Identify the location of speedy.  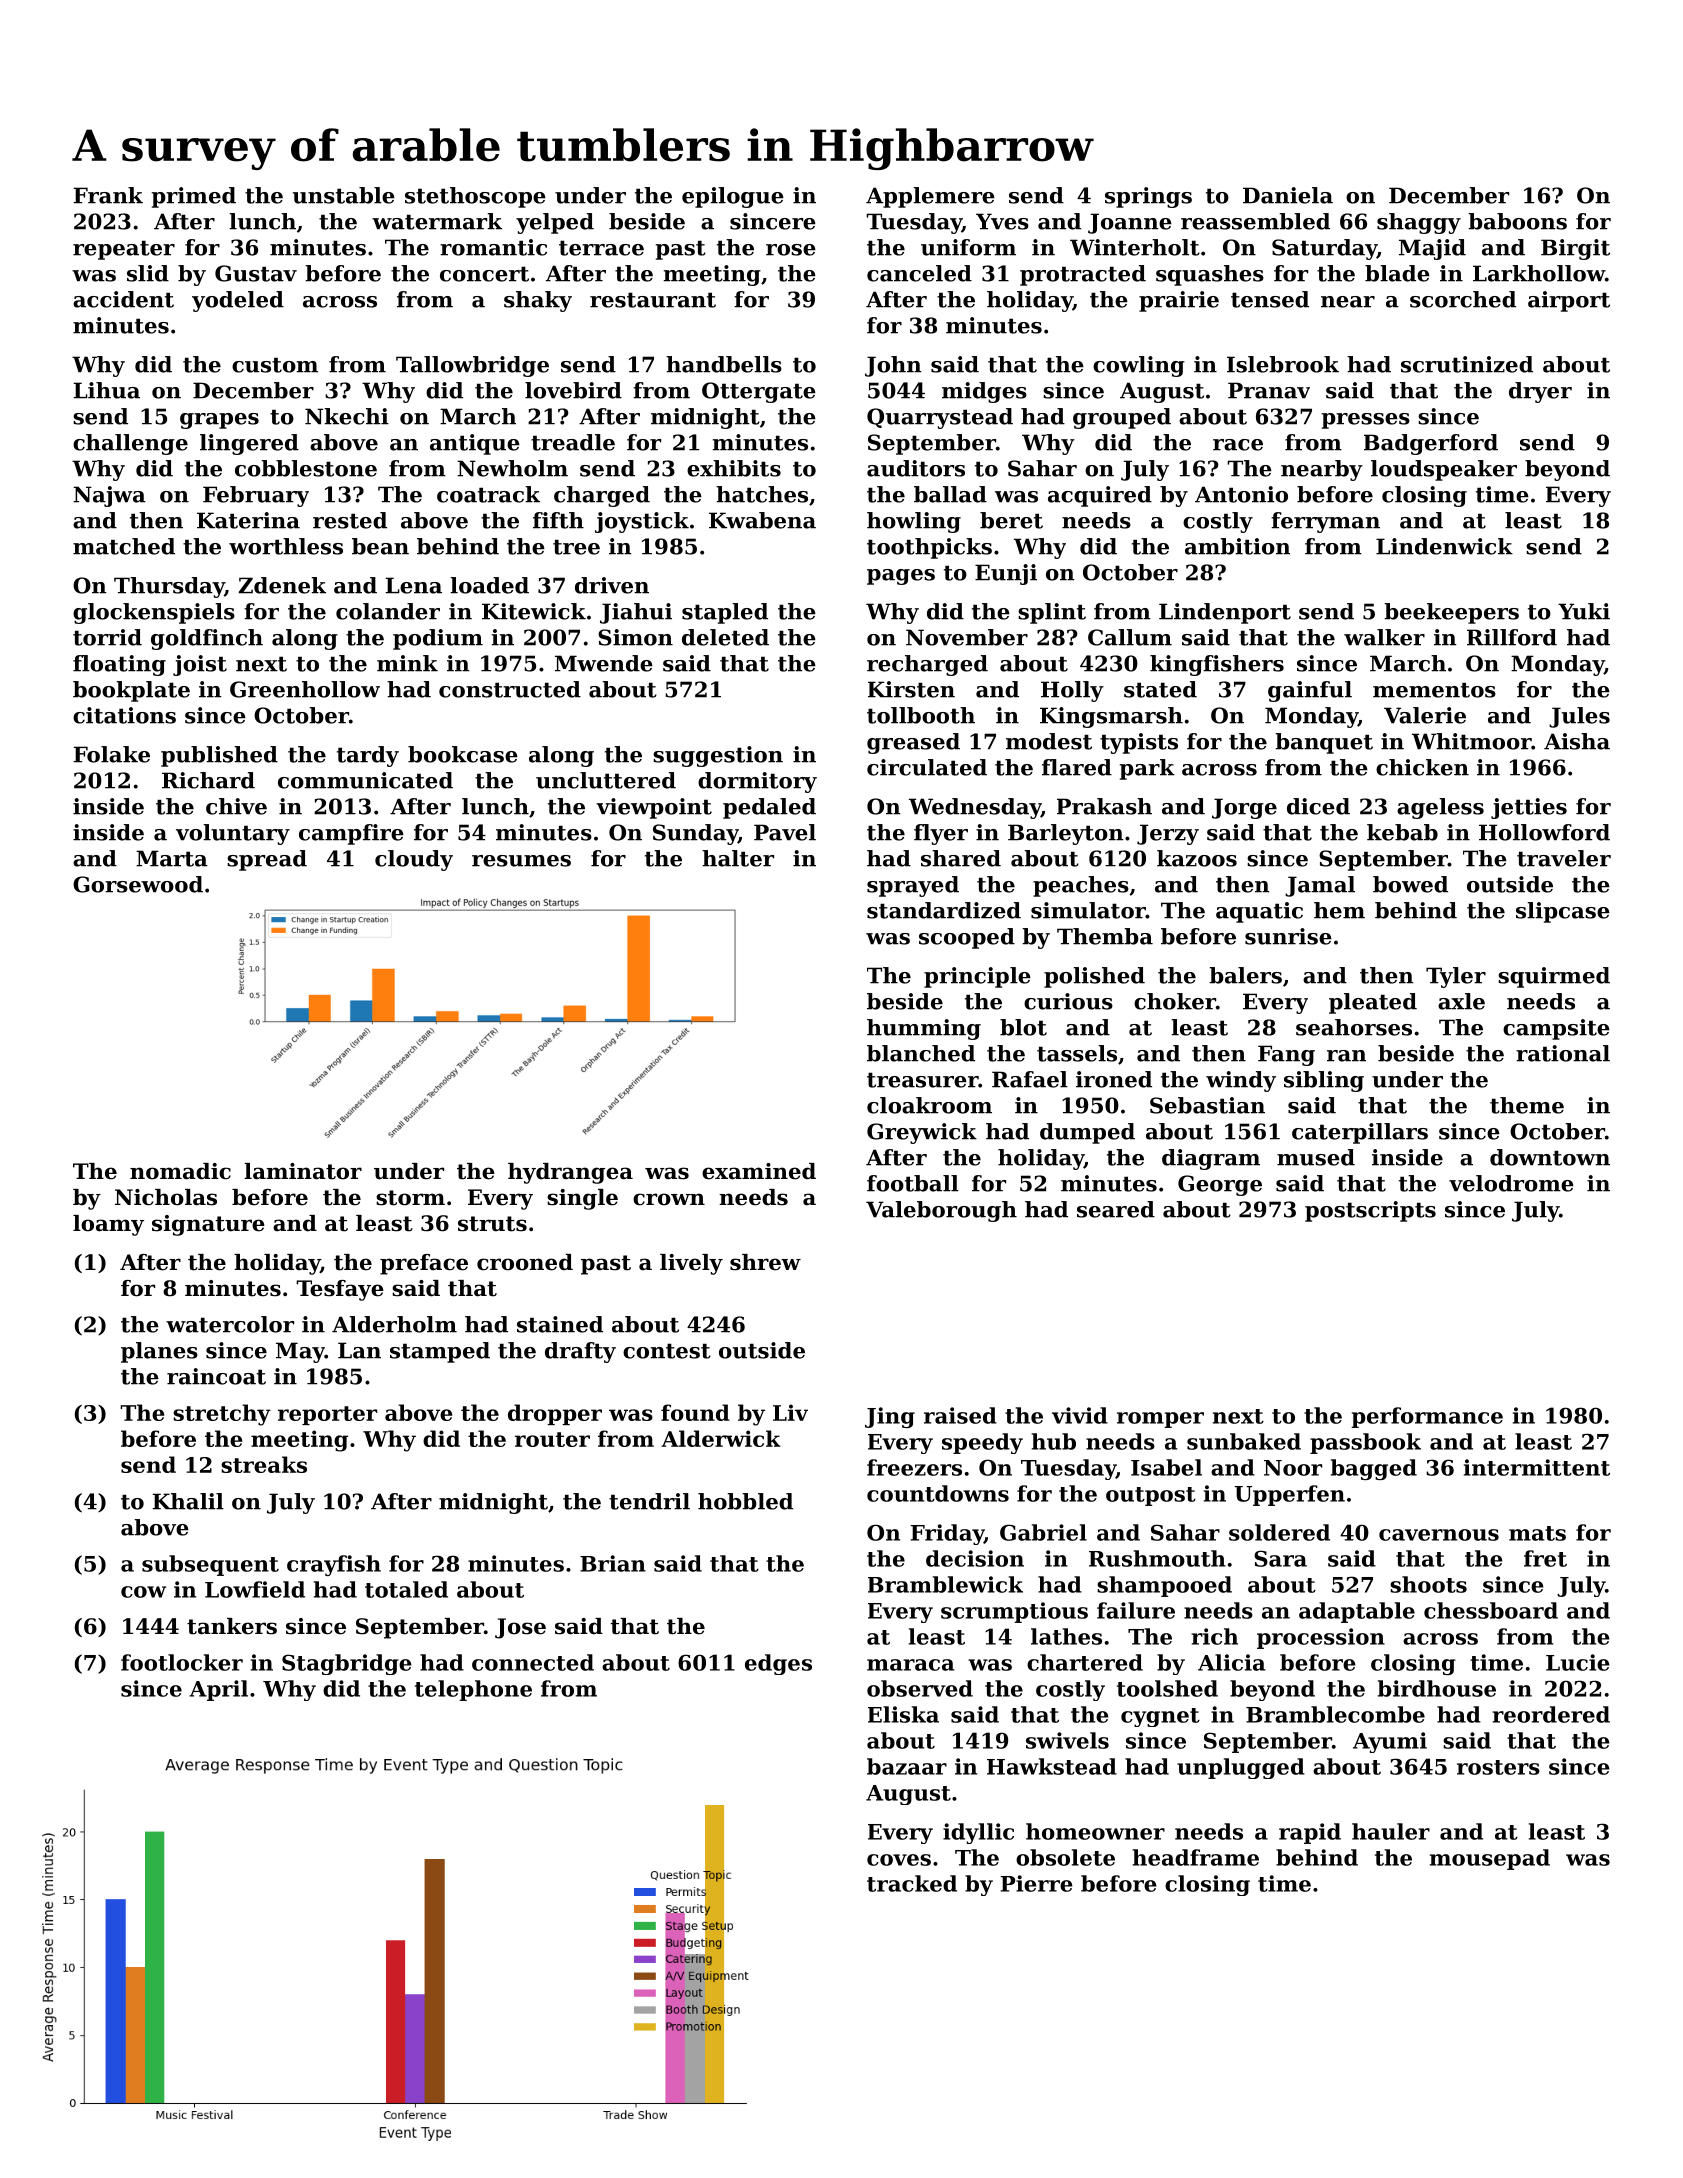
(982, 1443).
